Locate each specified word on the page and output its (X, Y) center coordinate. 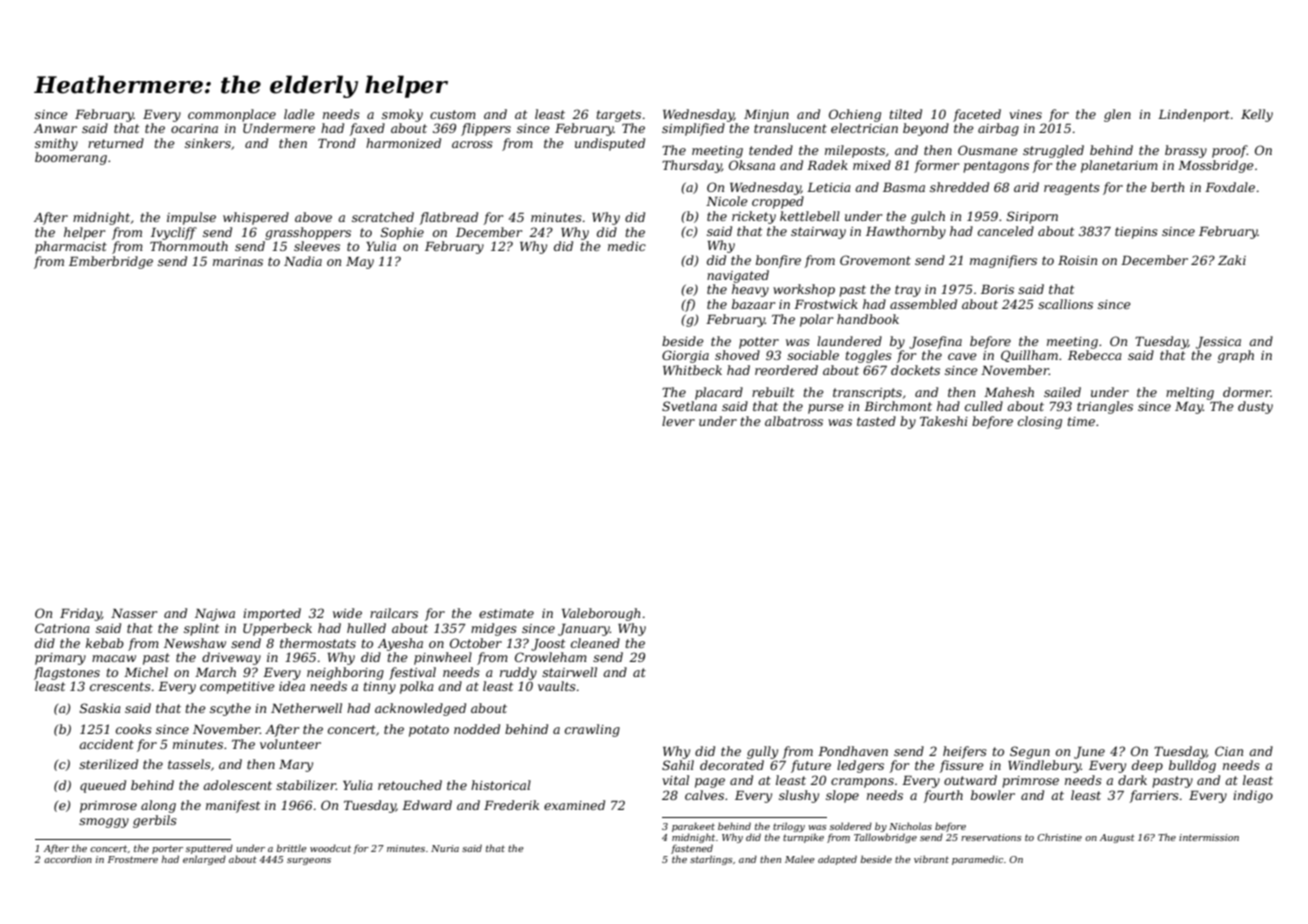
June (1089, 753)
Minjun (766, 116)
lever (678, 421)
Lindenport (1194, 115)
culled (984, 406)
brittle (291, 848)
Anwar (55, 128)
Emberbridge (111, 262)
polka (417, 687)
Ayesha (400, 644)
